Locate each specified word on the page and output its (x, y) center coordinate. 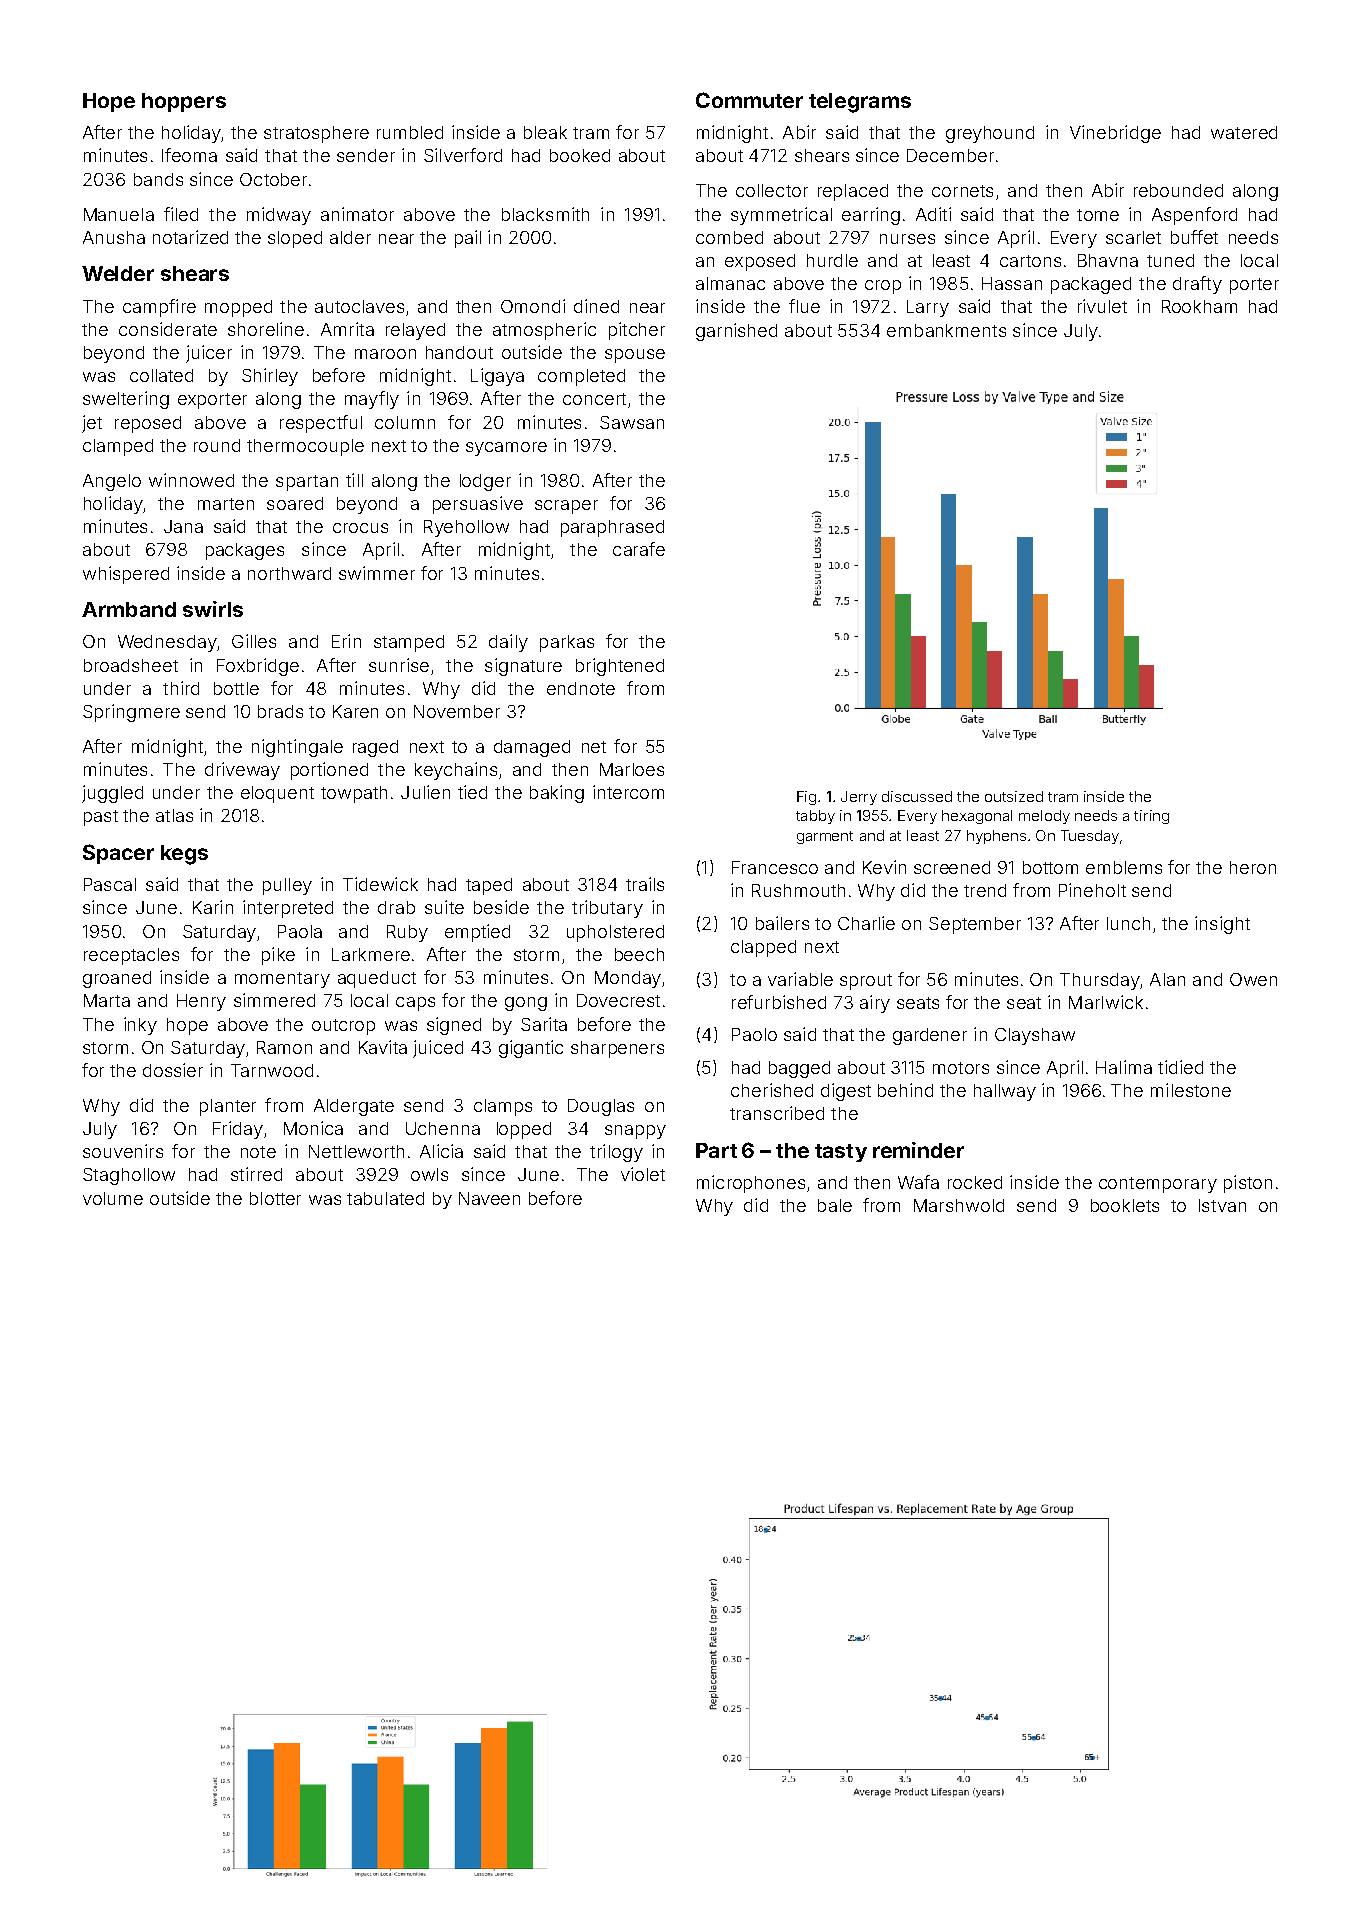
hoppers (184, 102)
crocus (360, 528)
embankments (946, 330)
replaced (853, 192)
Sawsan (632, 422)
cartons (1030, 261)
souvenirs (123, 1151)
